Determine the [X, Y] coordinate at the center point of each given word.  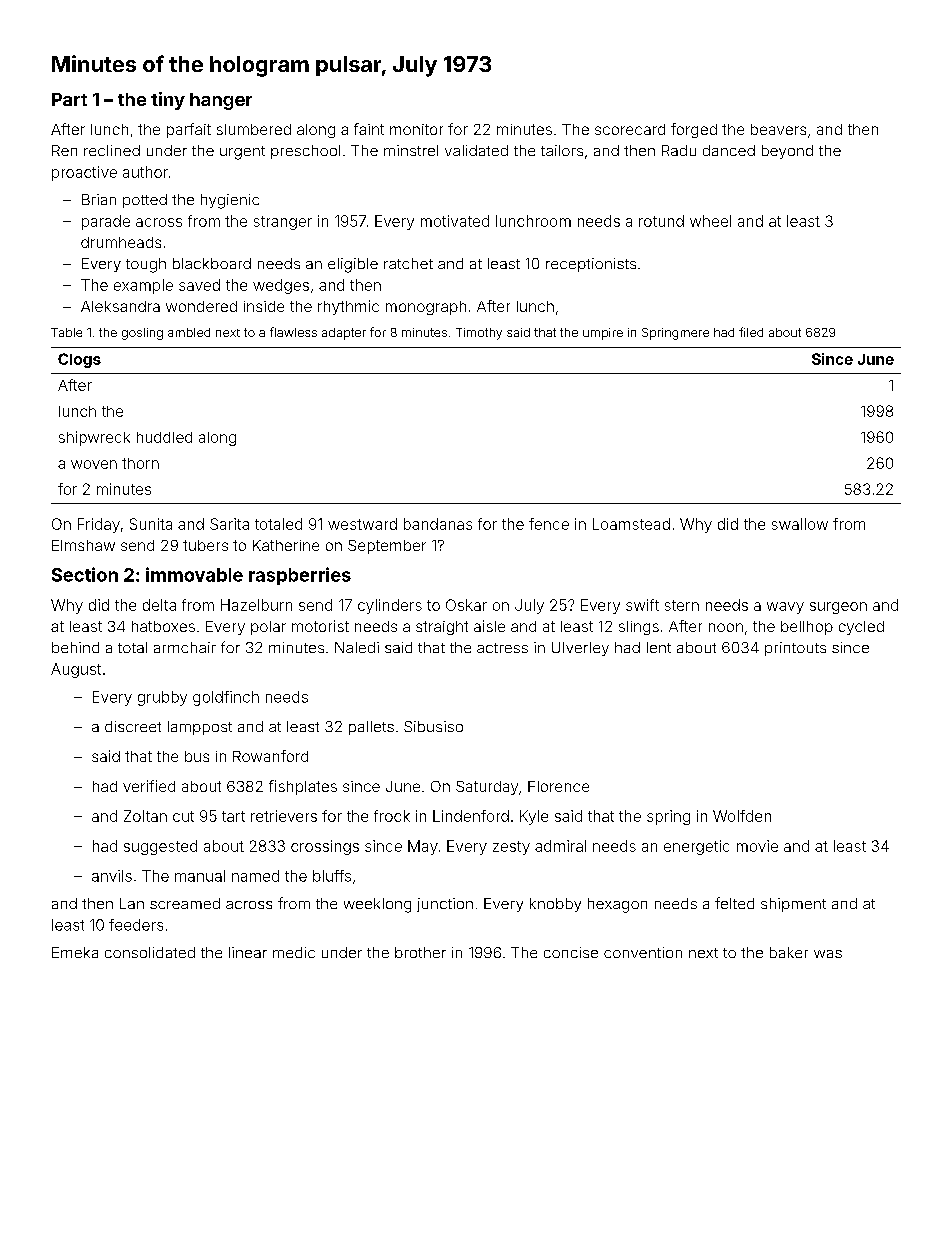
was [828, 954]
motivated [455, 221]
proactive [84, 173]
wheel [710, 221]
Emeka [75, 952]
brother [420, 952]
